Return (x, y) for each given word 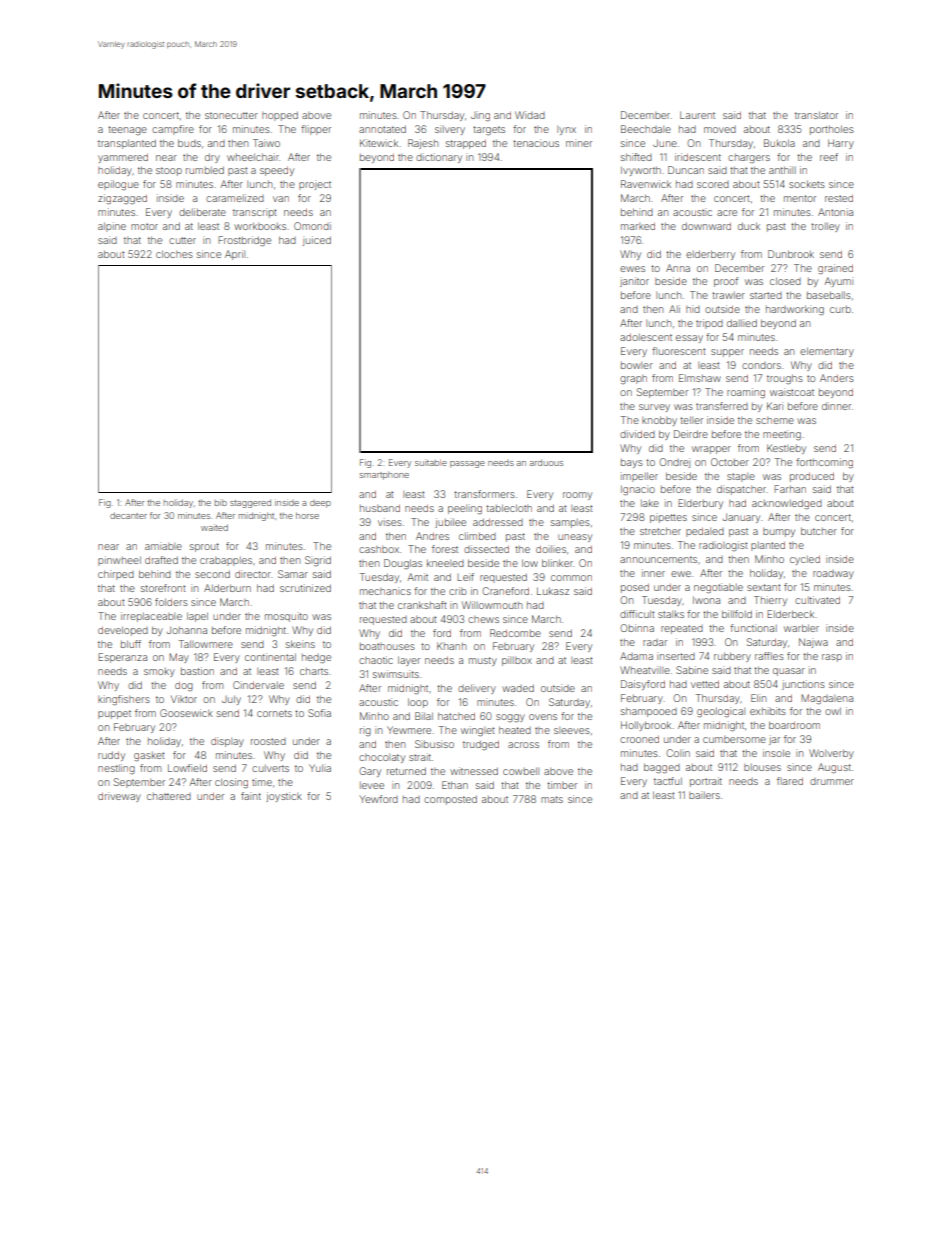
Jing (480, 116)
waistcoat (792, 392)
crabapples (226, 561)
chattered (169, 796)
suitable (431, 462)
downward (706, 226)
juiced (317, 241)
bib (221, 502)
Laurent (697, 115)
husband (380, 508)
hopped (280, 116)
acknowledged (787, 504)
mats (552, 799)
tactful (668, 781)
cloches (174, 254)
